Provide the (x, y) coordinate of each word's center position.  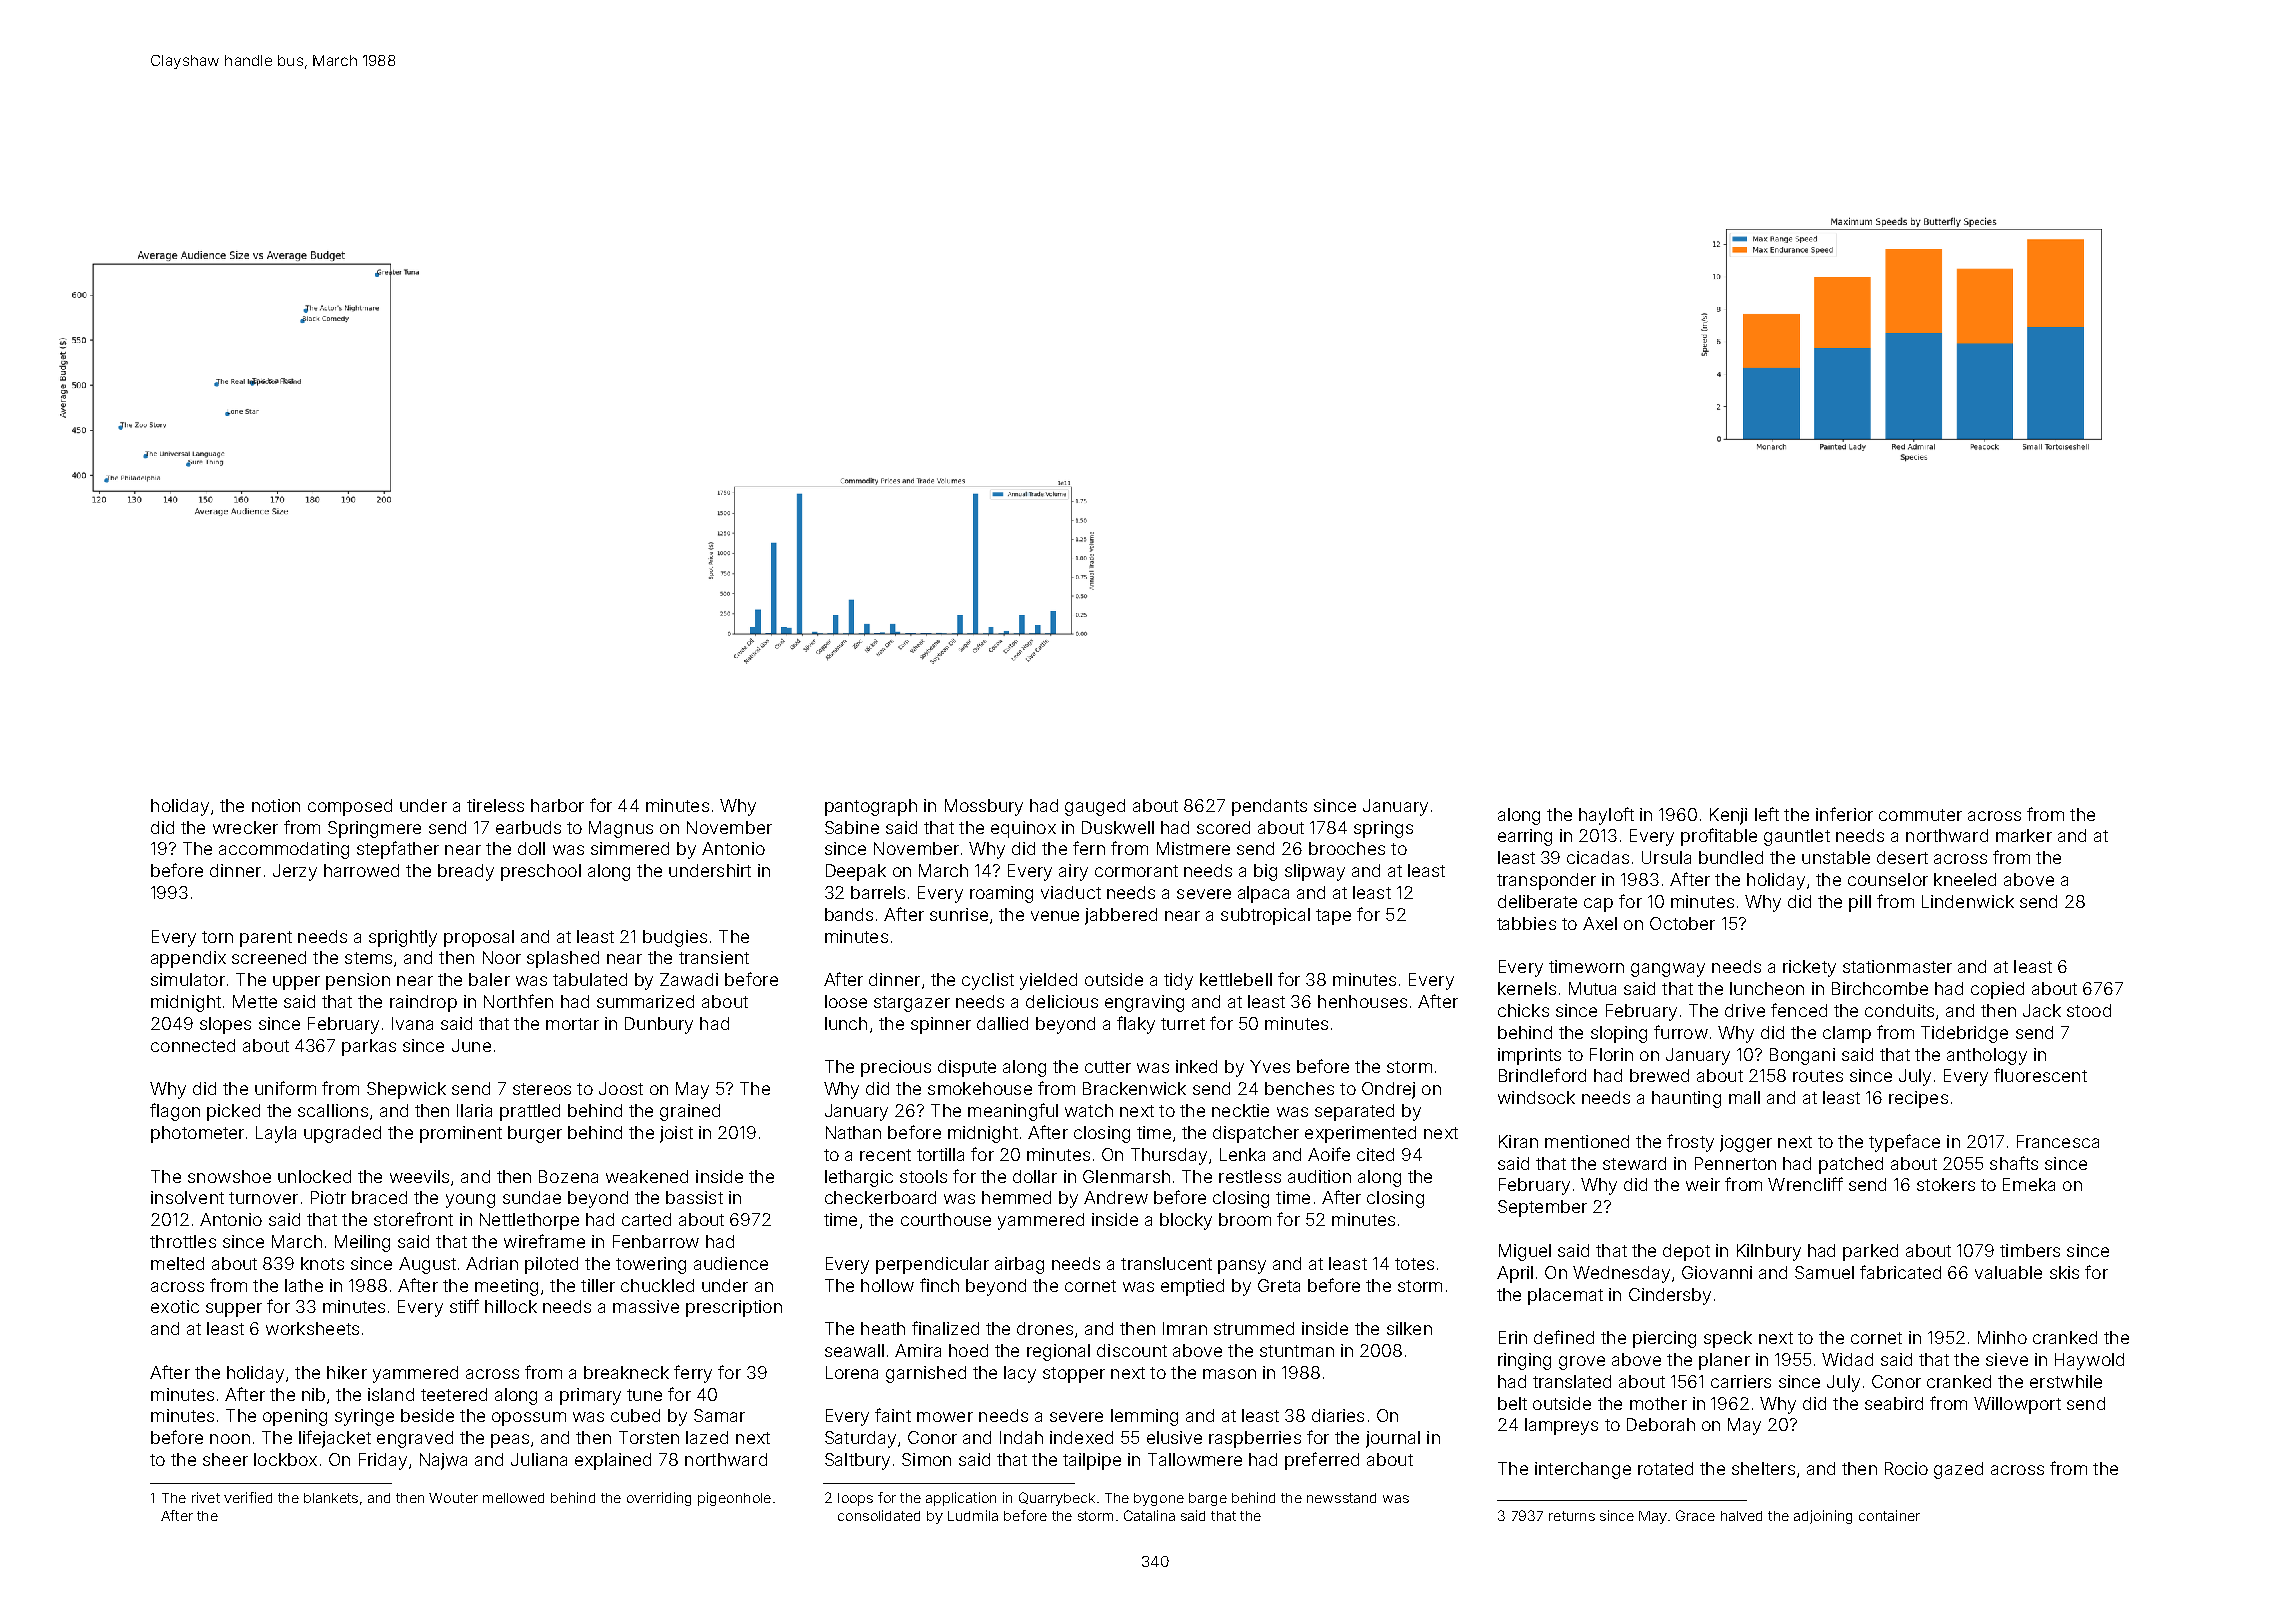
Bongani (1802, 1056)
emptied (1192, 1287)
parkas (369, 1047)
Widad (1847, 1359)
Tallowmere (1195, 1459)
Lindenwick (1968, 901)
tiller (598, 1285)
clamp (1847, 1034)
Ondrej (1388, 1090)
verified (248, 1497)
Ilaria (474, 1110)
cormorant (1136, 871)
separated (1354, 1112)
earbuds (528, 827)
